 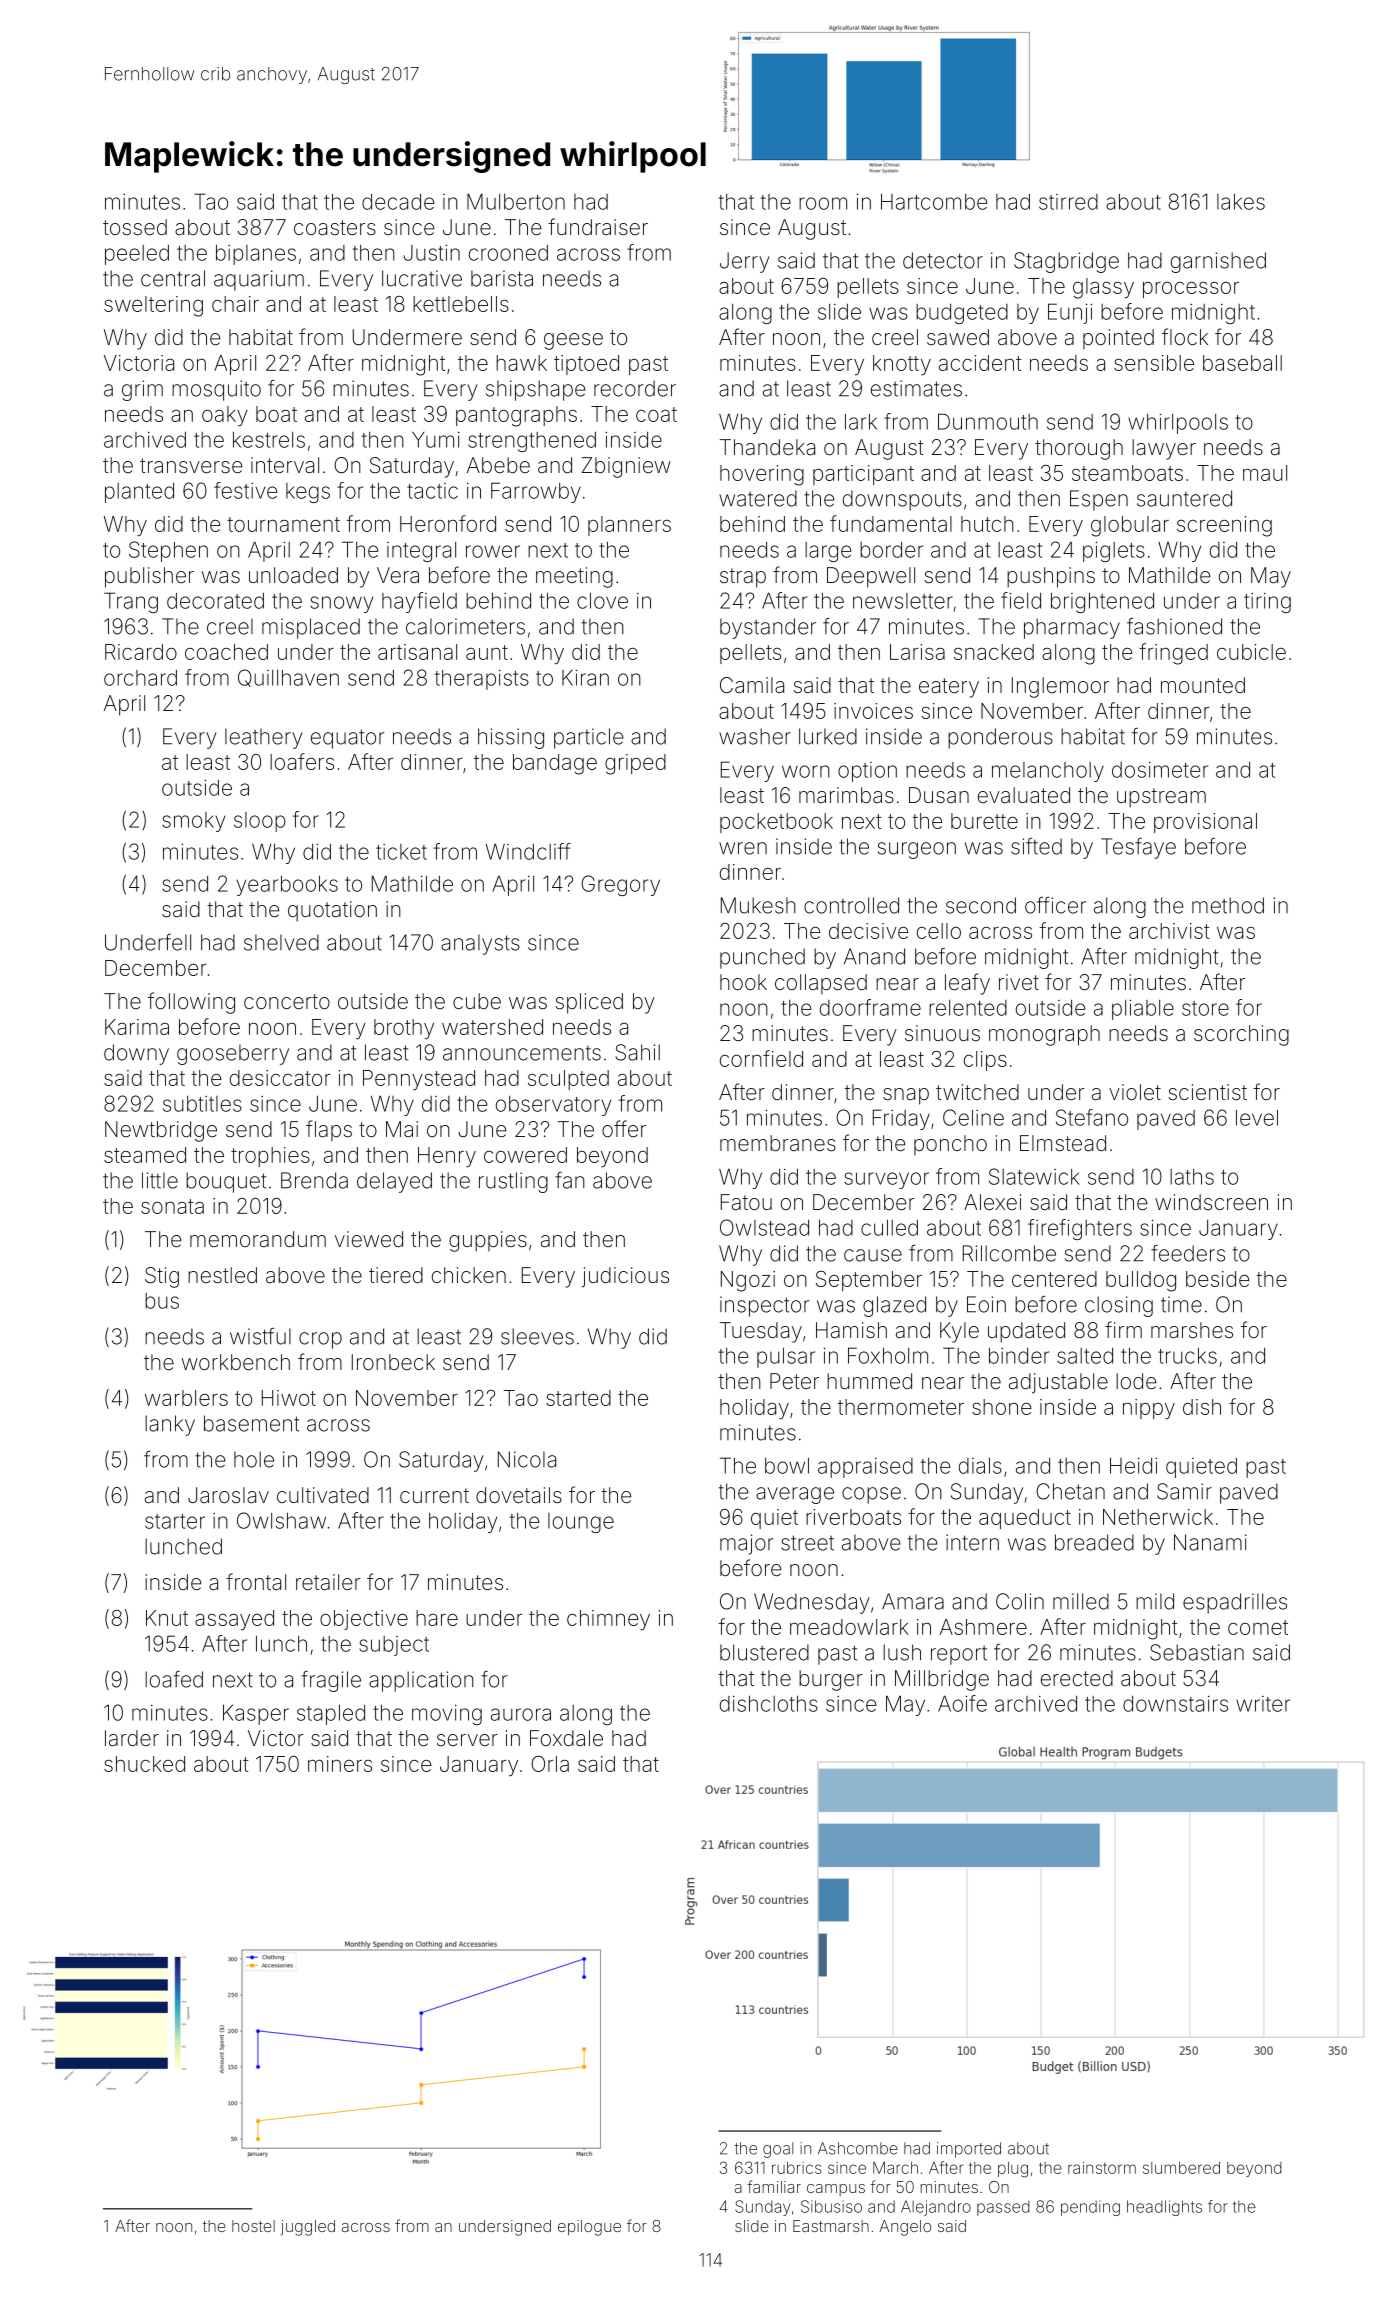 I want to click on burger, so click(x=831, y=1680).
